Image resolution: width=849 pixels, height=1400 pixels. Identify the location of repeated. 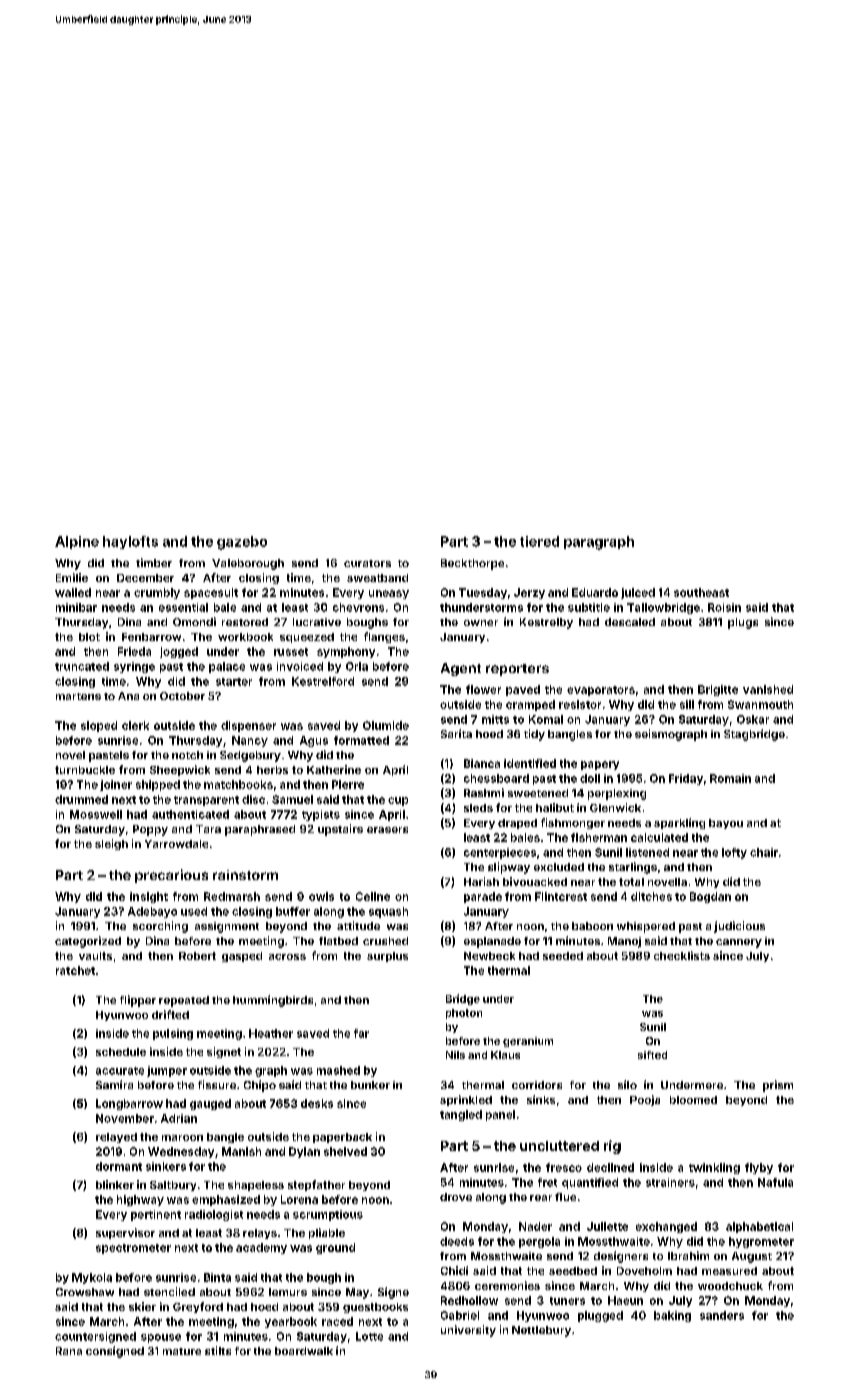
(184, 1001).
